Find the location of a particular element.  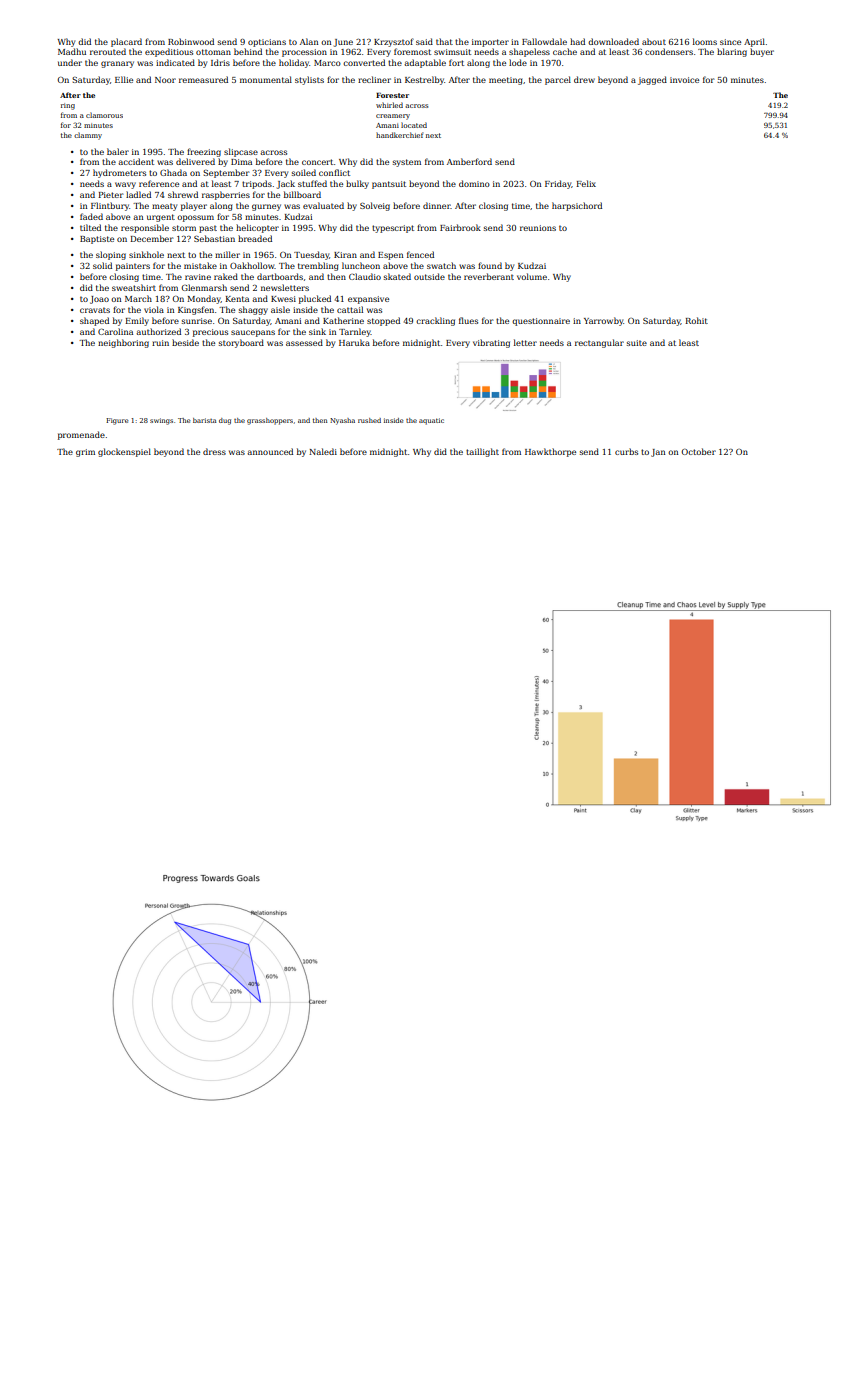

jagged is located at coordinates (652, 80).
